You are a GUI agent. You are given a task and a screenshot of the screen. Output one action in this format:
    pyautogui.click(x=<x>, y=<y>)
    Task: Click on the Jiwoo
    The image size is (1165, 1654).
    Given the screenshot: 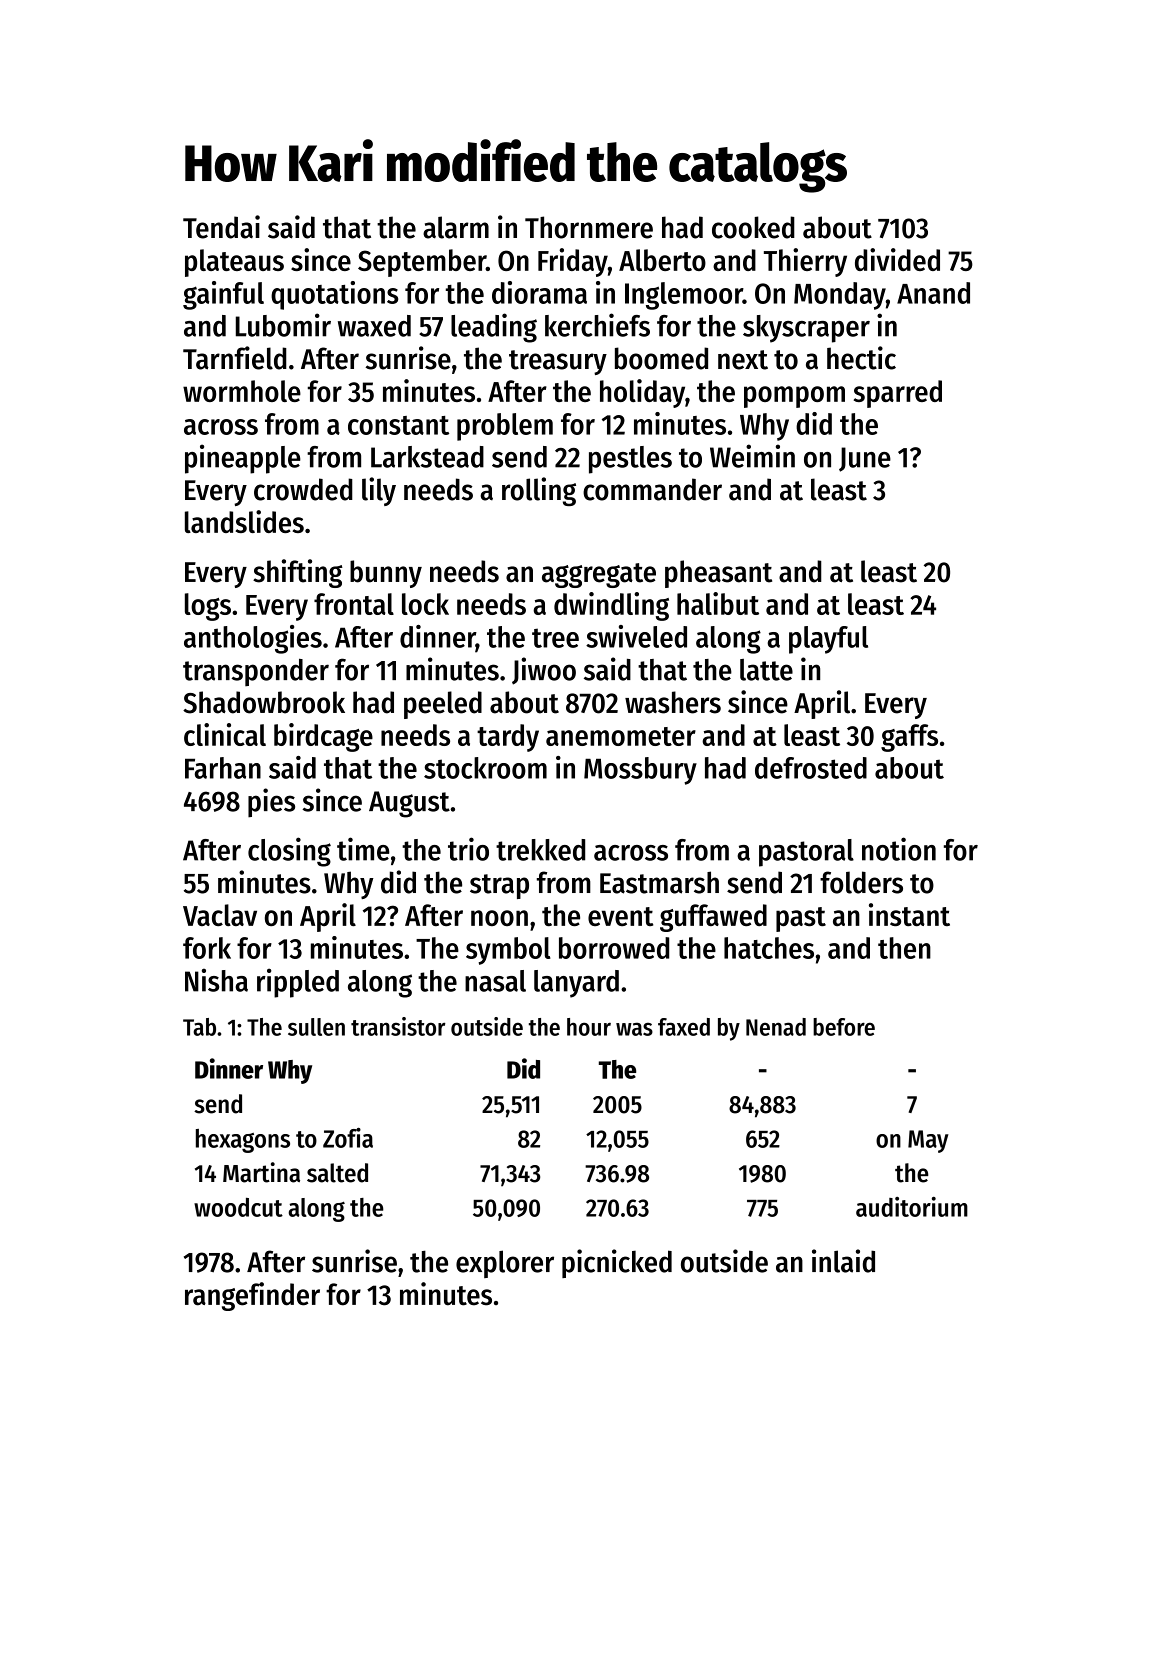 What is the action you would take?
    pyautogui.click(x=544, y=671)
